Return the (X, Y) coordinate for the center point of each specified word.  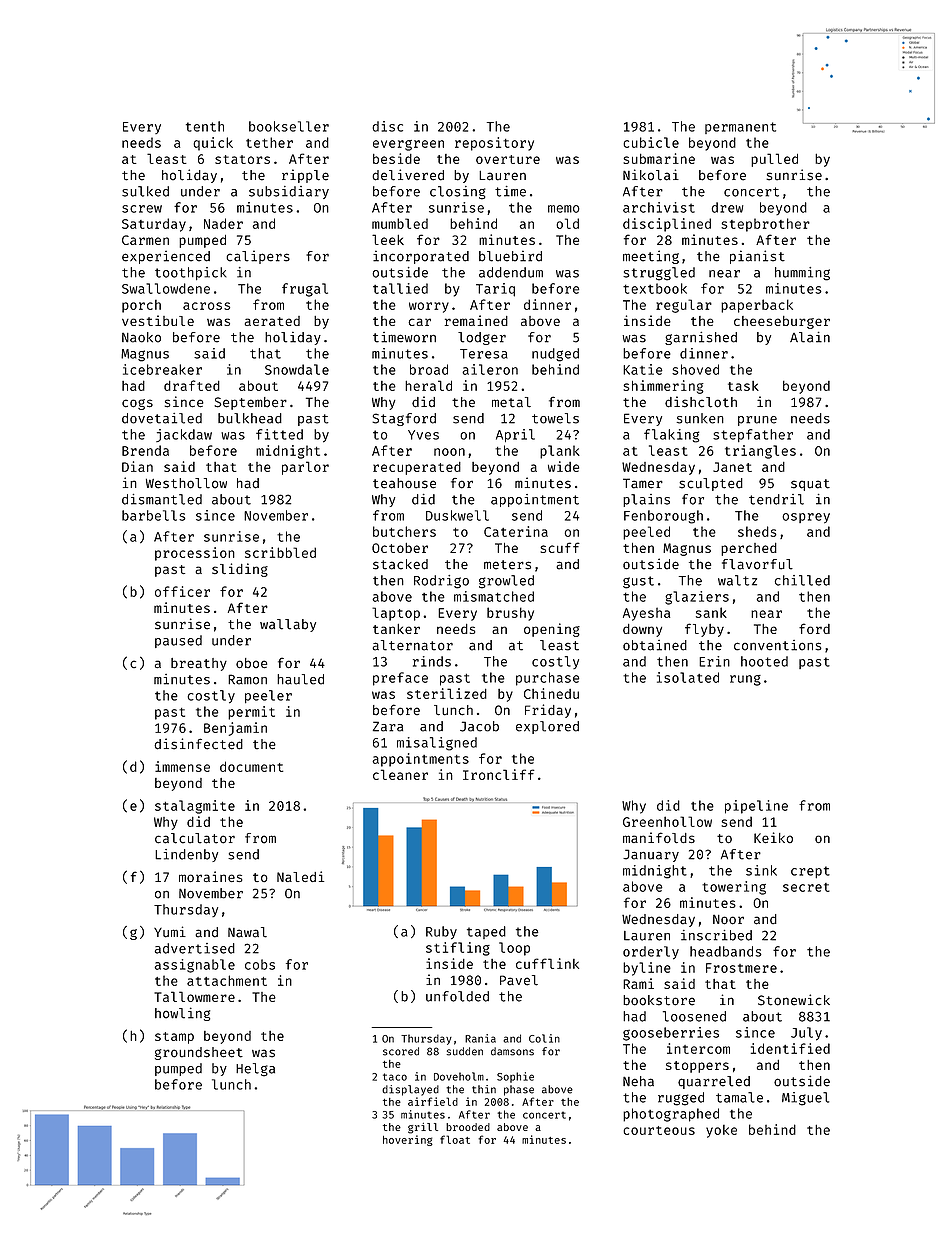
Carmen (145, 240)
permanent (740, 128)
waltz (737, 580)
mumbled (400, 223)
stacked (400, 564)
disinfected (198, 744)
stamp (174, 1038)
